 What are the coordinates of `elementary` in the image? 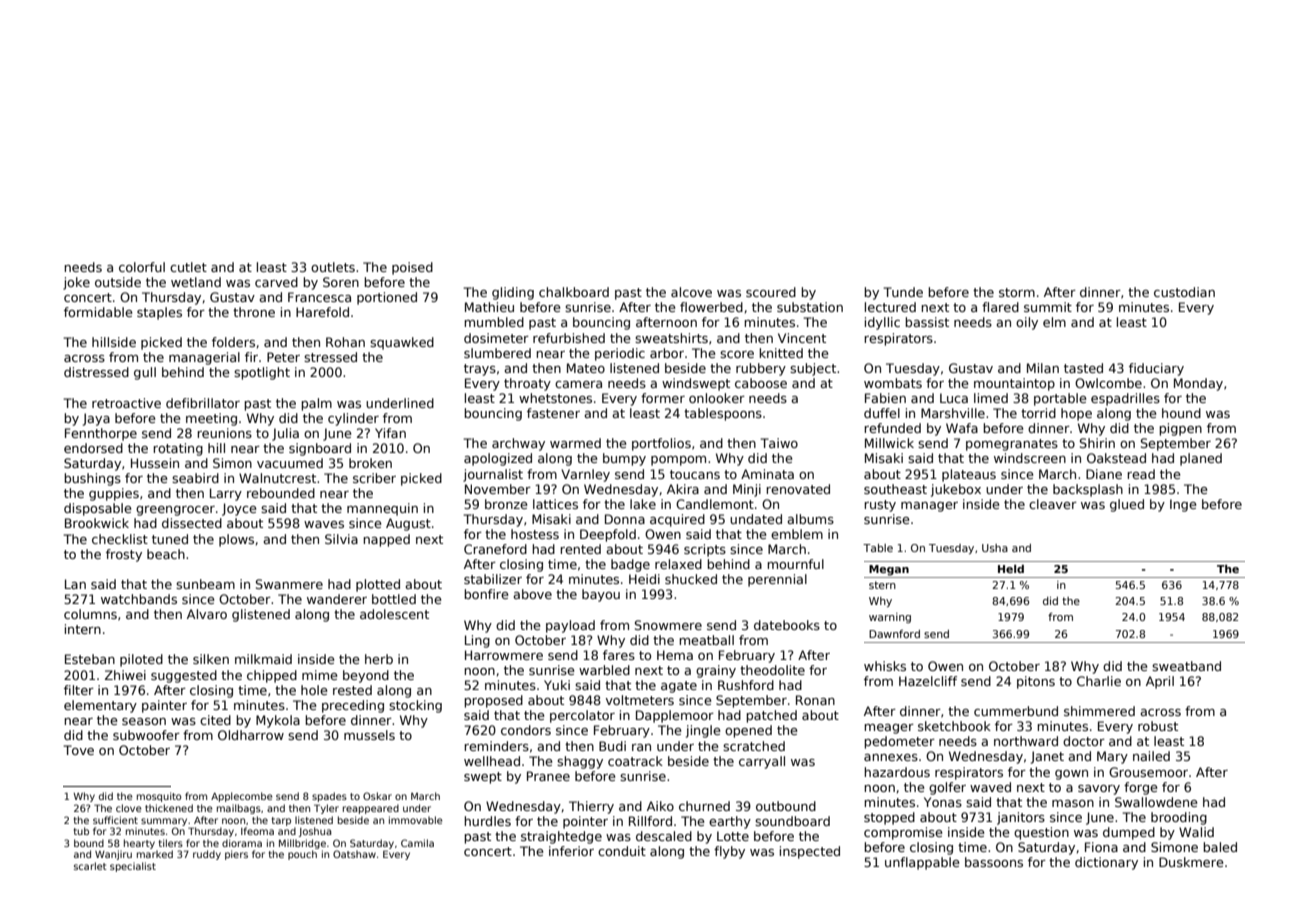 It's located at (100, 706).
